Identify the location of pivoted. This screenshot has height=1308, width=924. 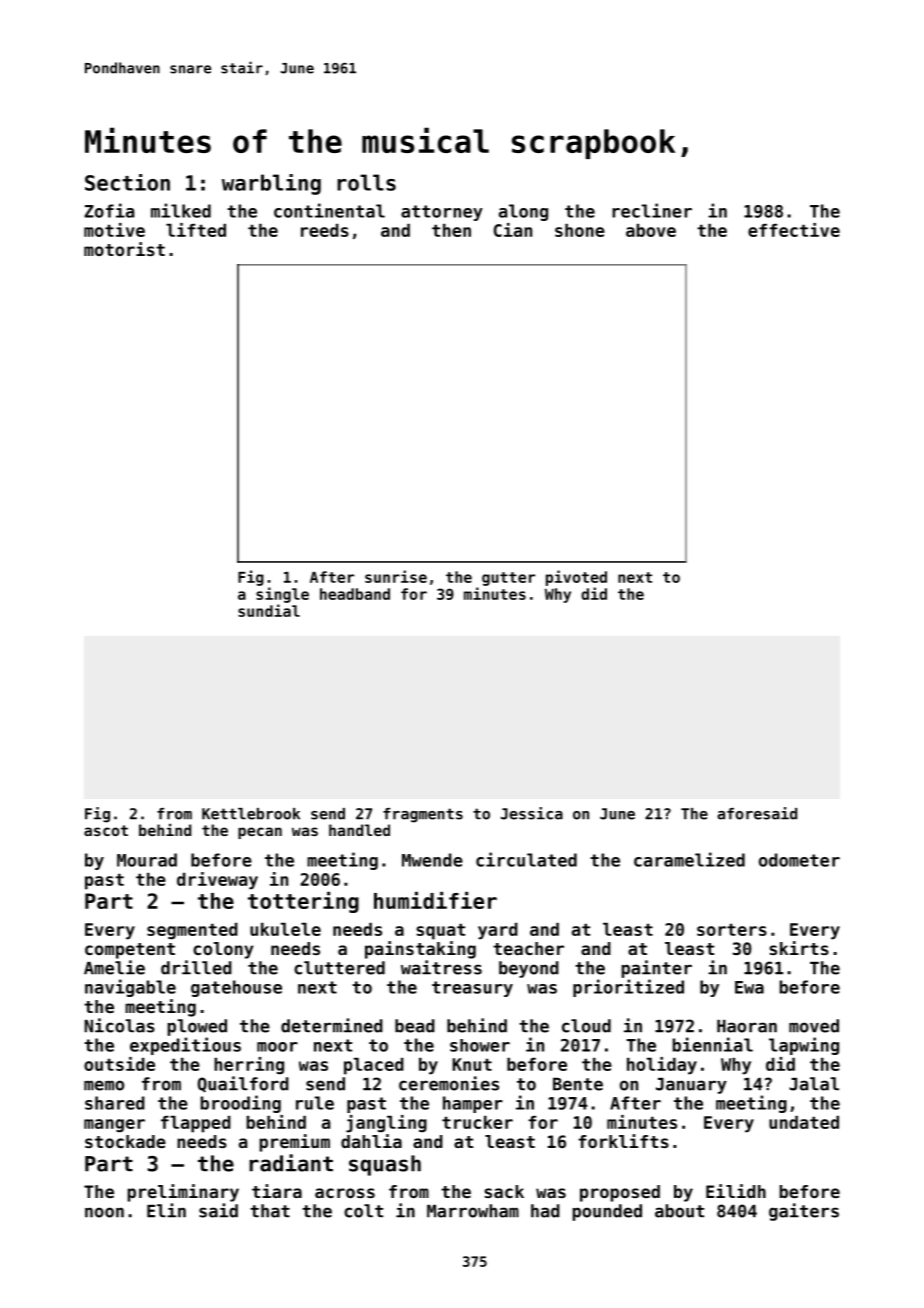
(576, 578).
